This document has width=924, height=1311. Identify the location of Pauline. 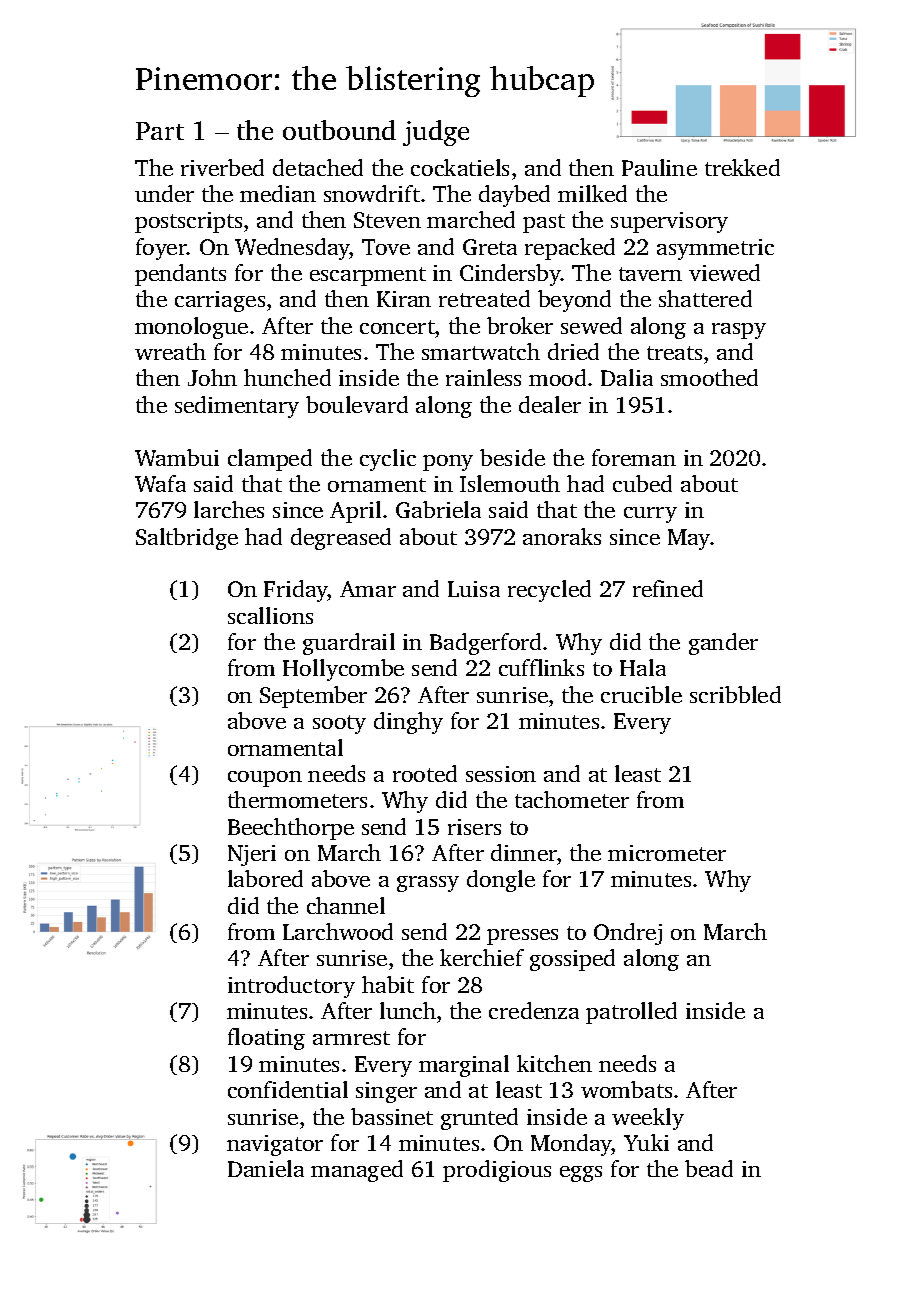
(659, 167).
